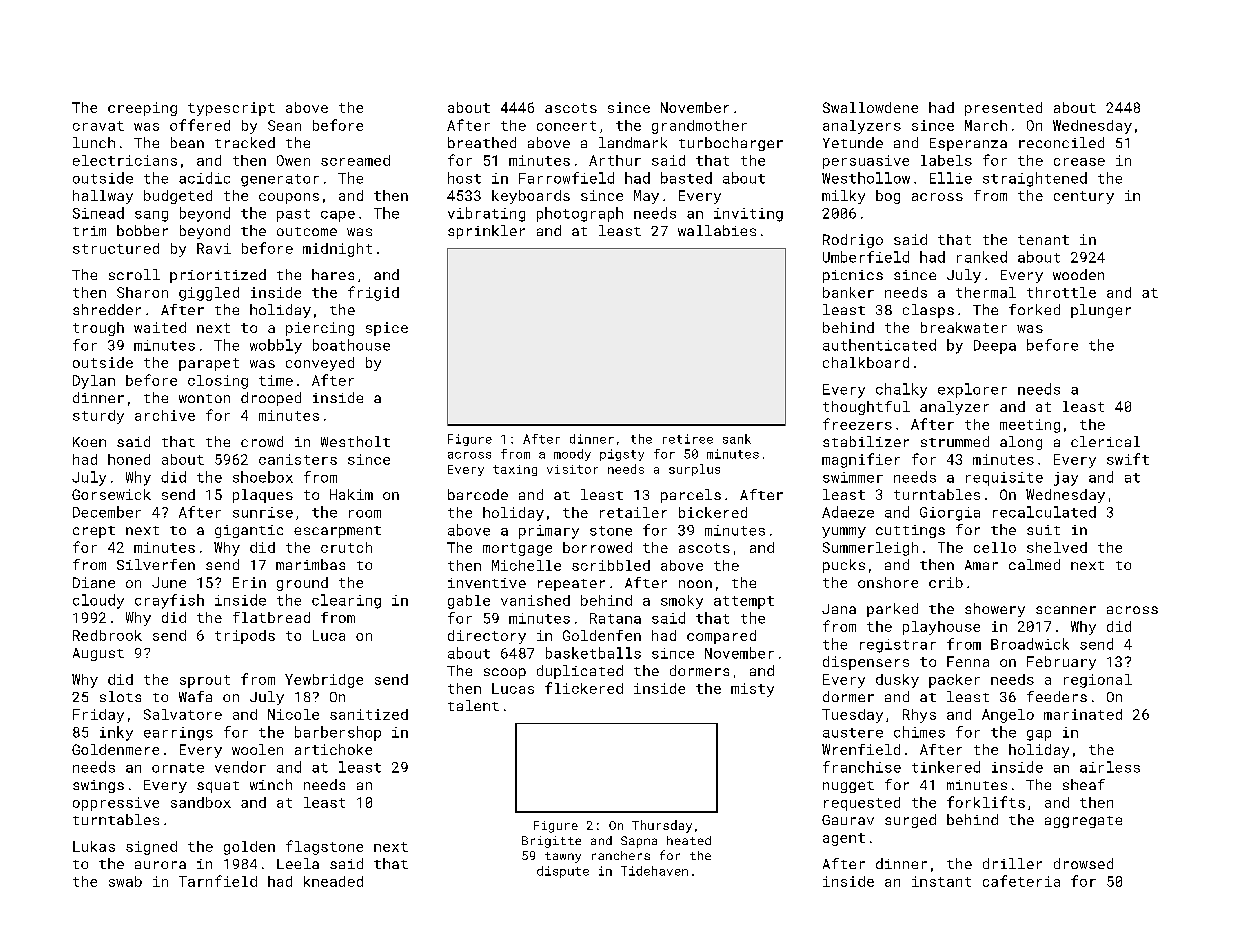 Image resolution: width=1233 pixels, height=952 pixels. What do you see at coordinates (1003, 109) in the document?
I see `presented` at bounding box center [1003, 109].
